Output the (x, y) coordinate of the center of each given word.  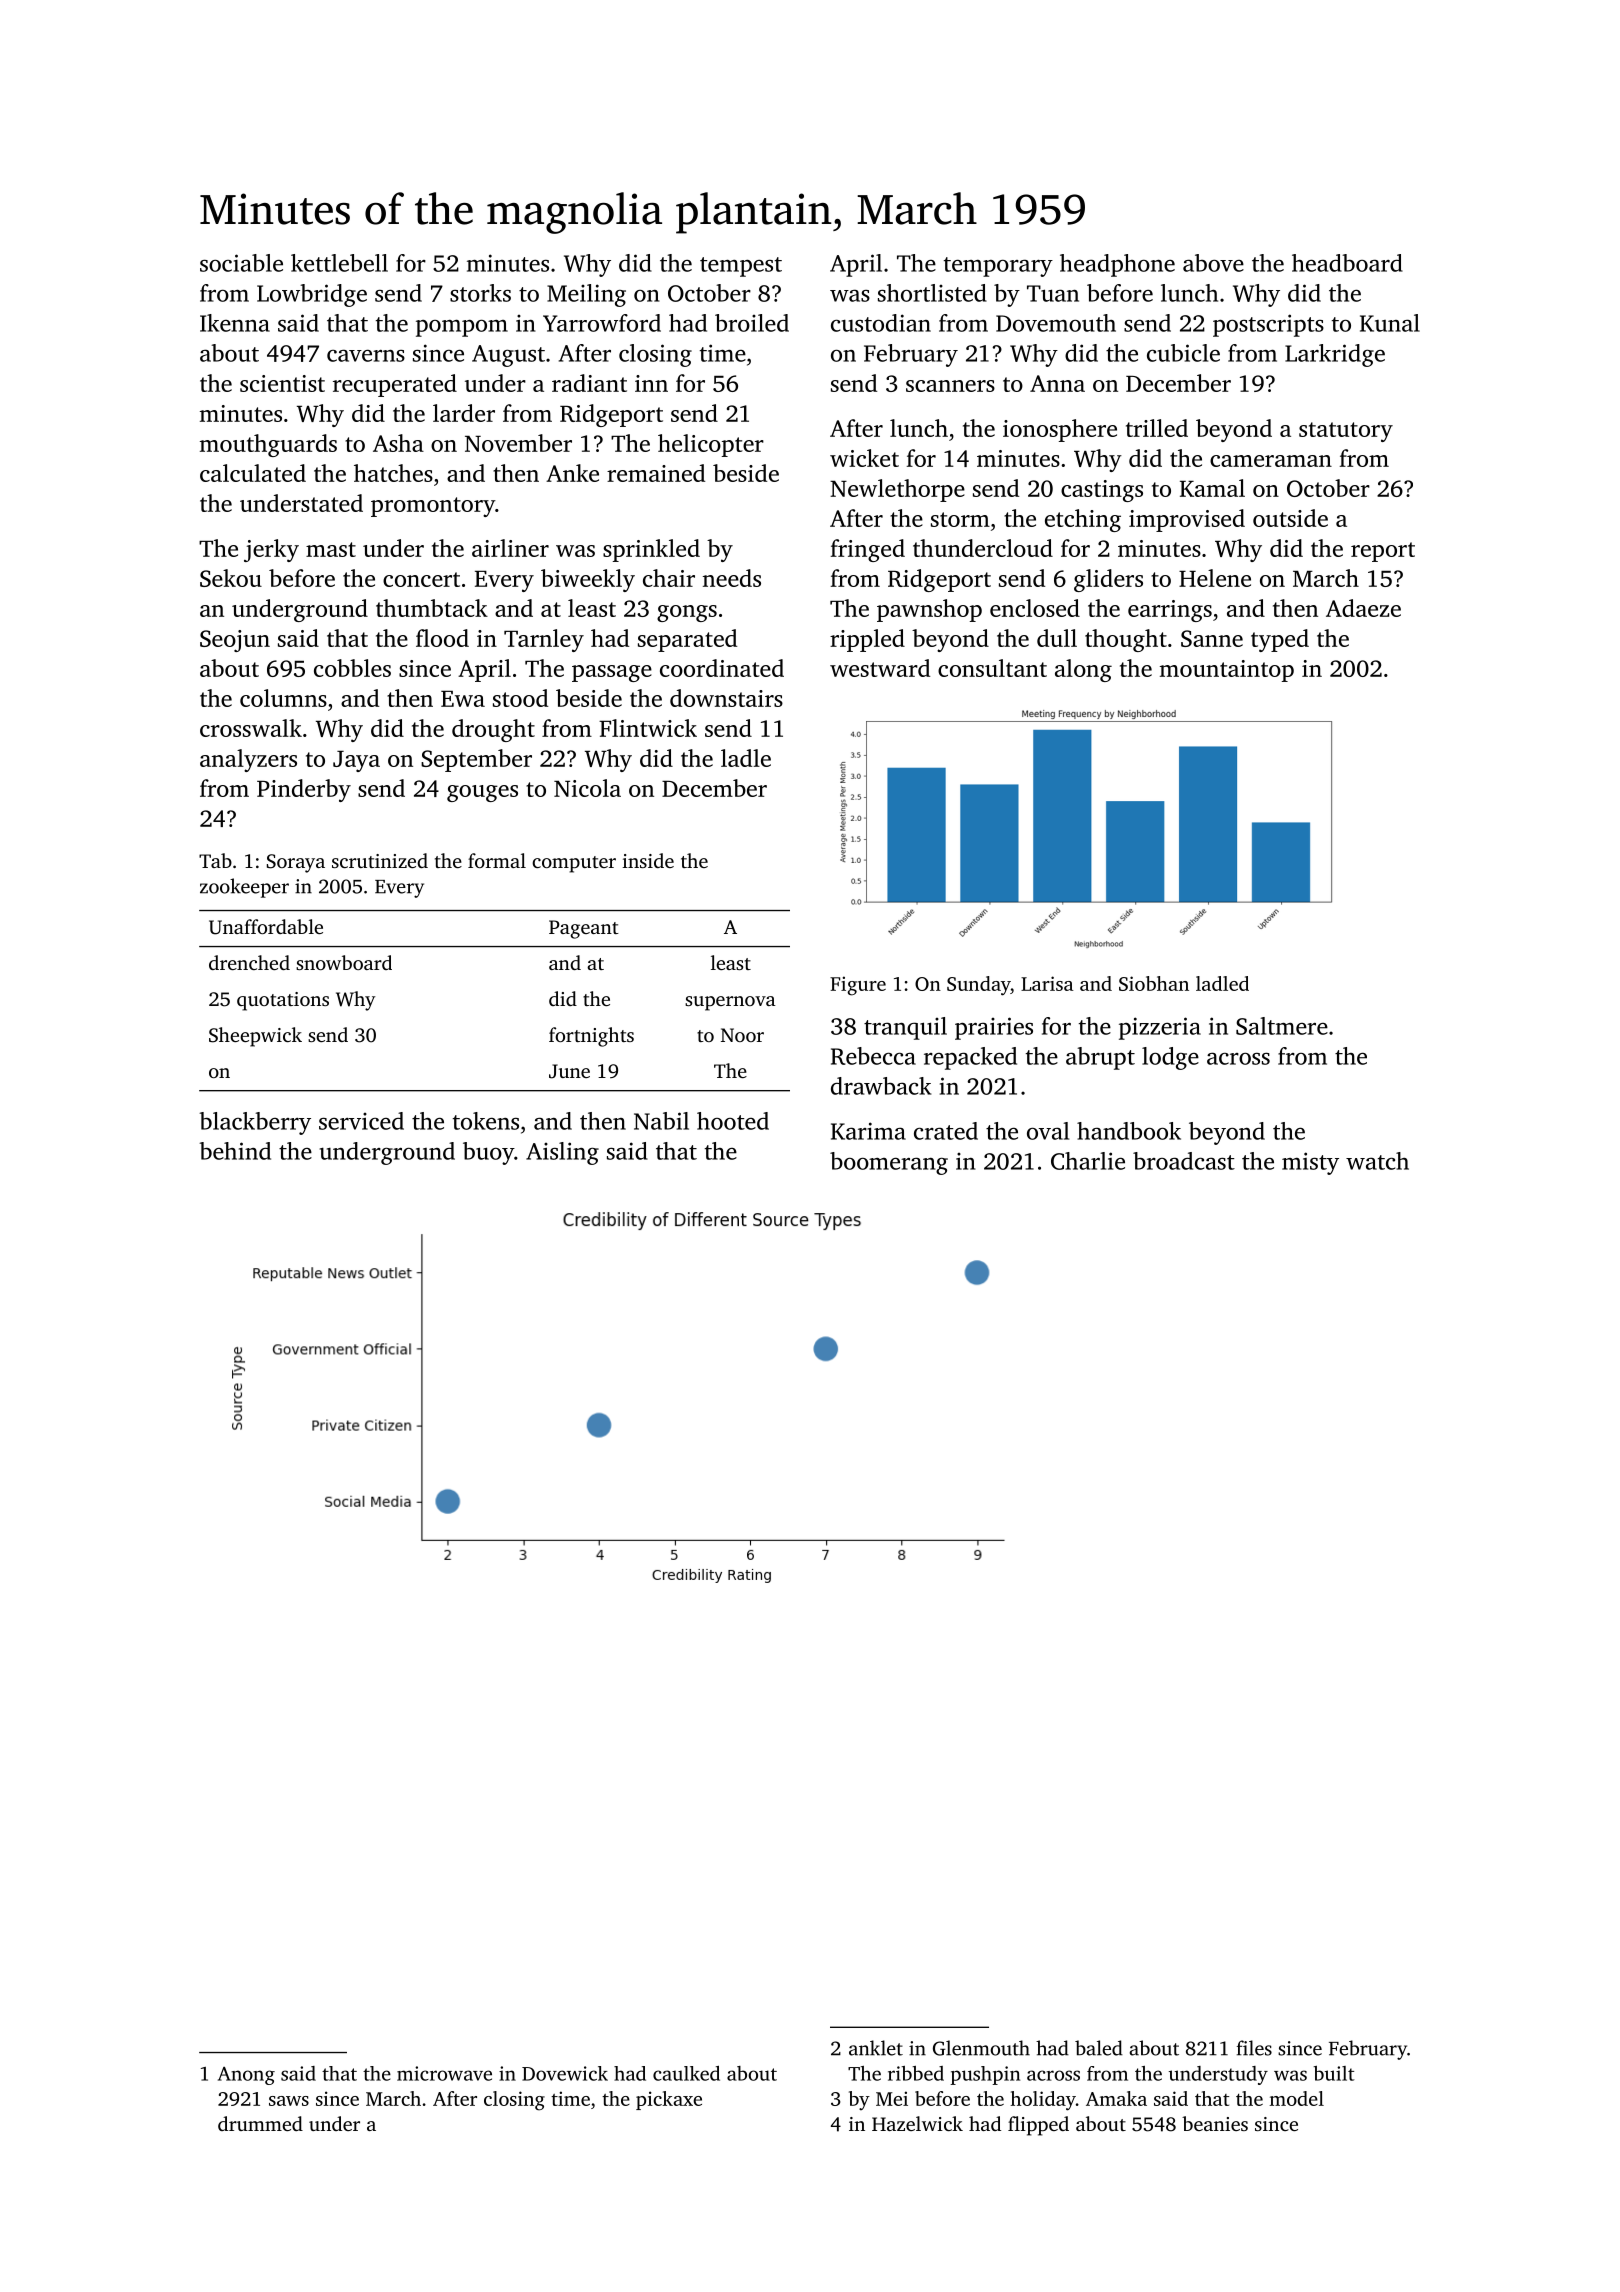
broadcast (1184, 1161)
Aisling (562, 1153)
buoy (488, 1153)
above (1213, 263)
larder (464, 413)
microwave (444, 2073)
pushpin (985, 2075)
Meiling (586, 295)
